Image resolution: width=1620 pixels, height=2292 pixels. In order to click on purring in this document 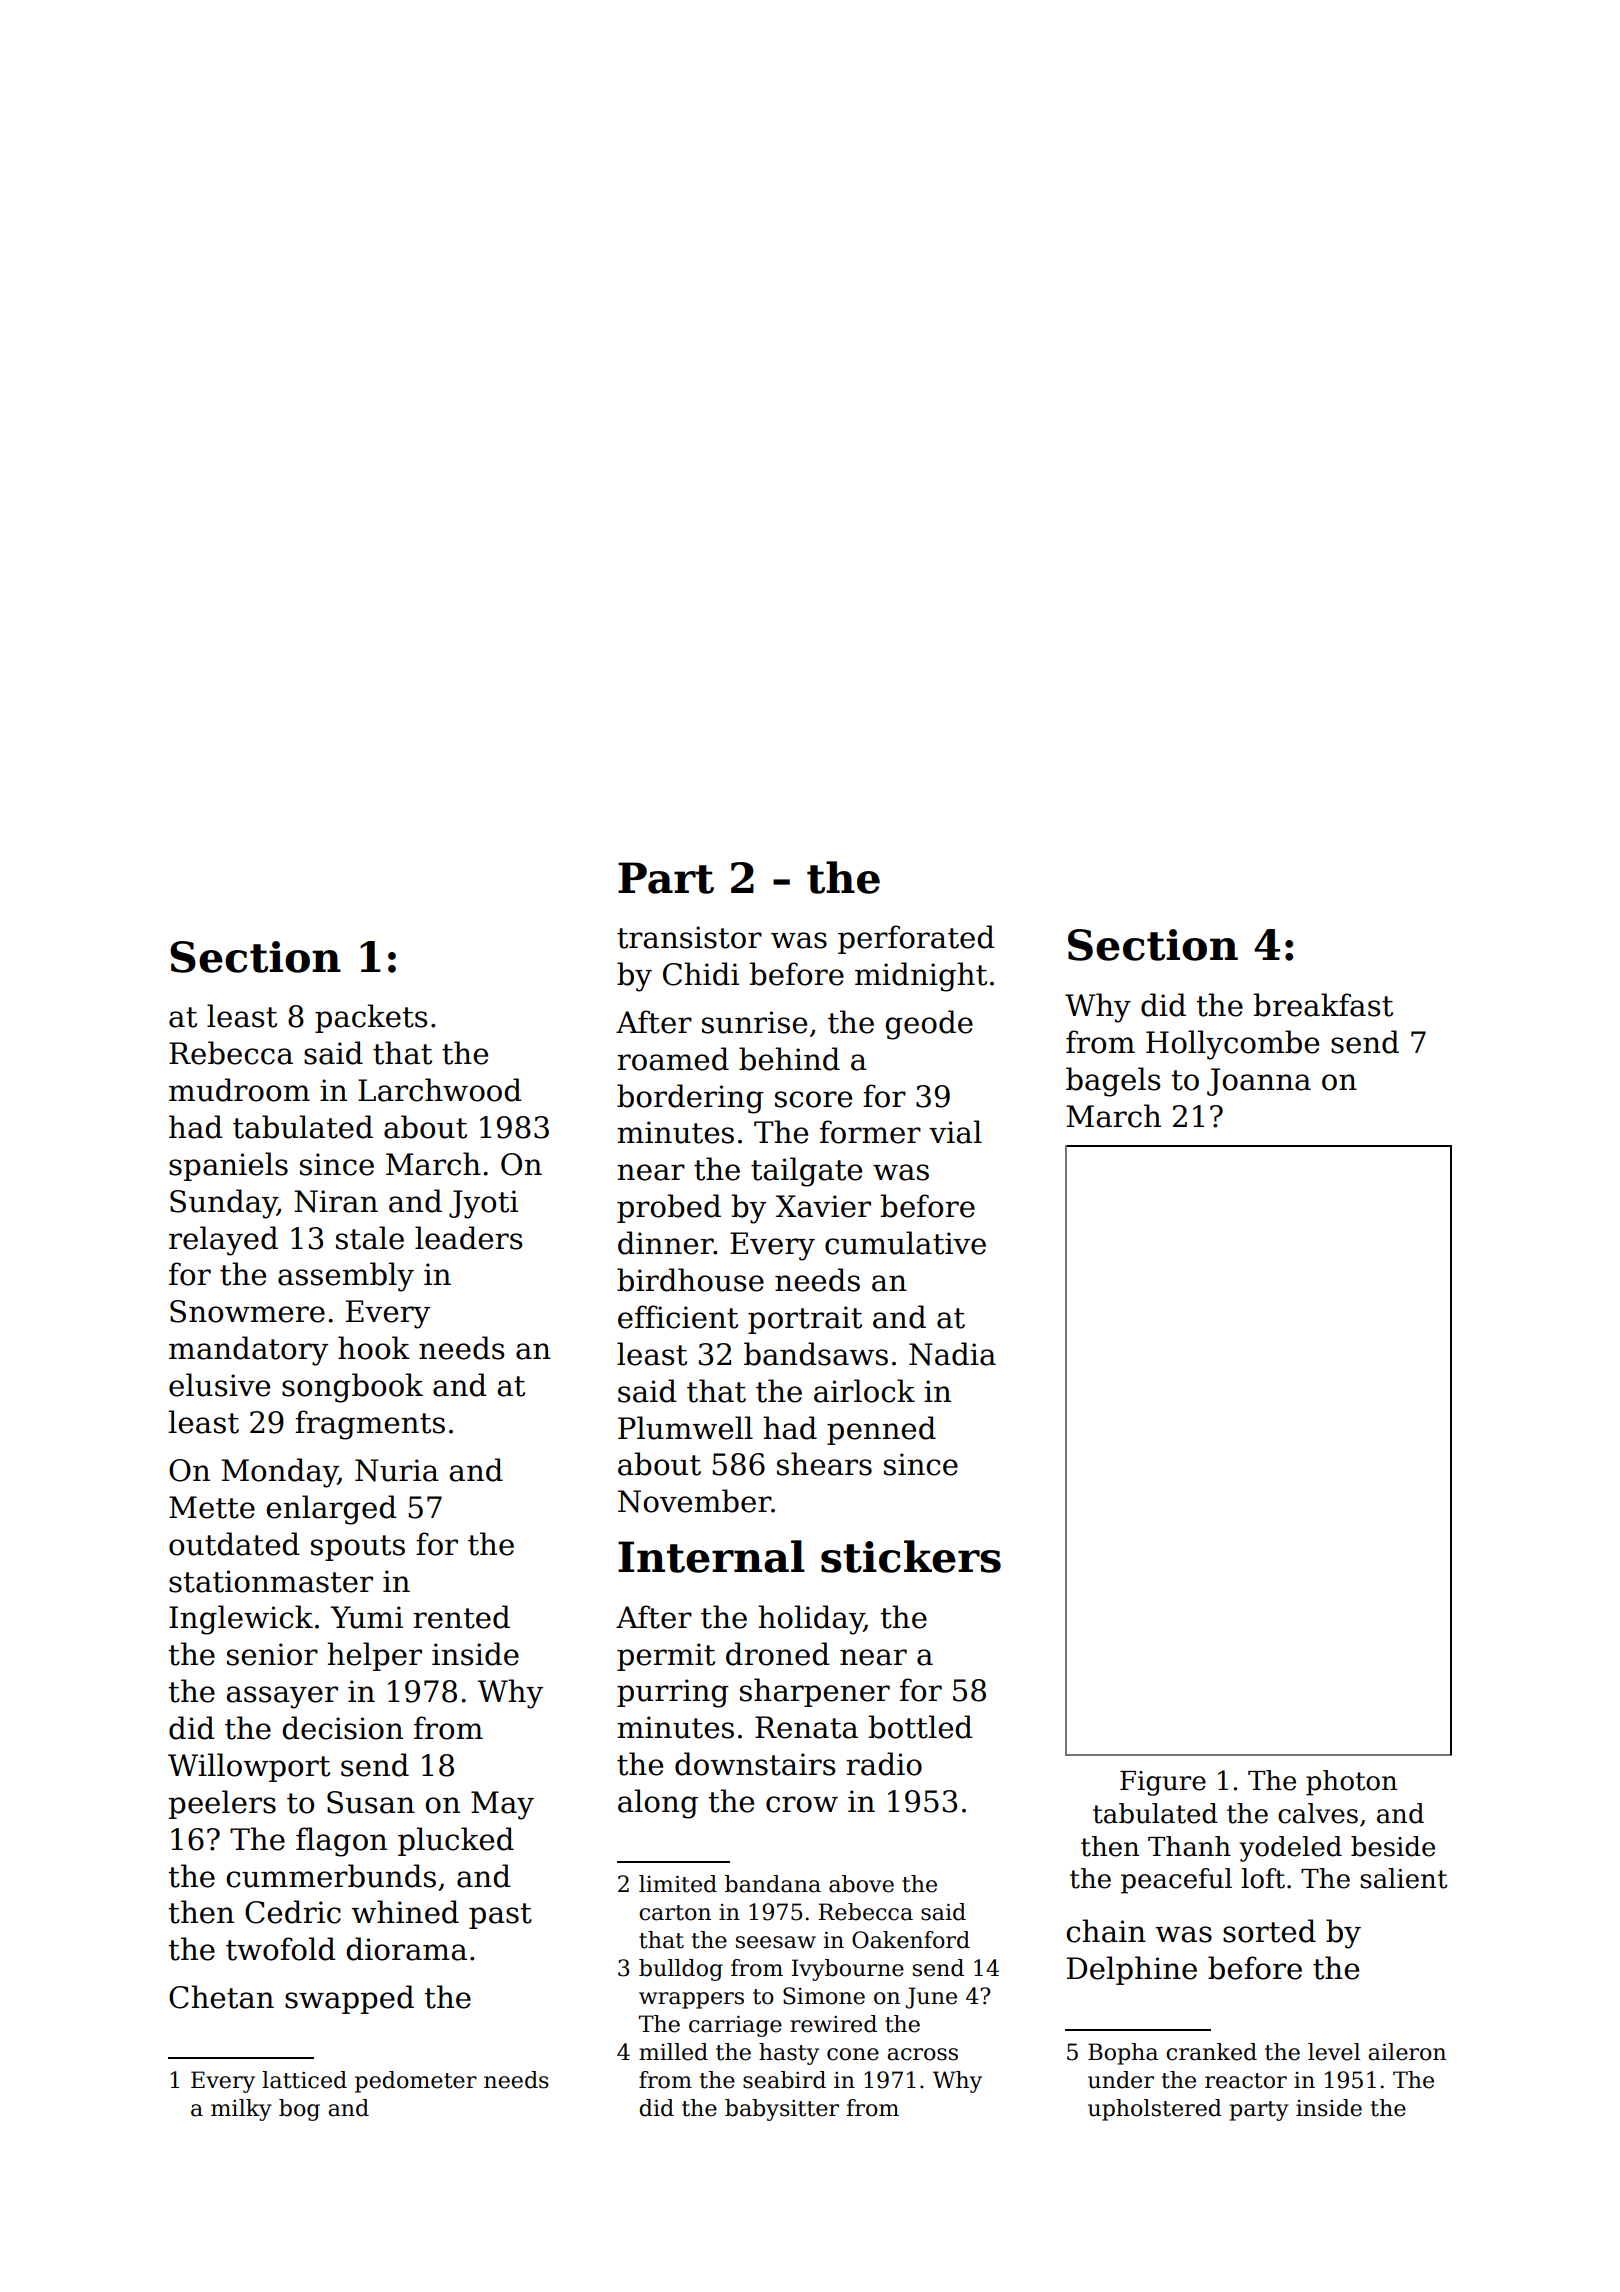, I will do `click(673, 1693)`.
